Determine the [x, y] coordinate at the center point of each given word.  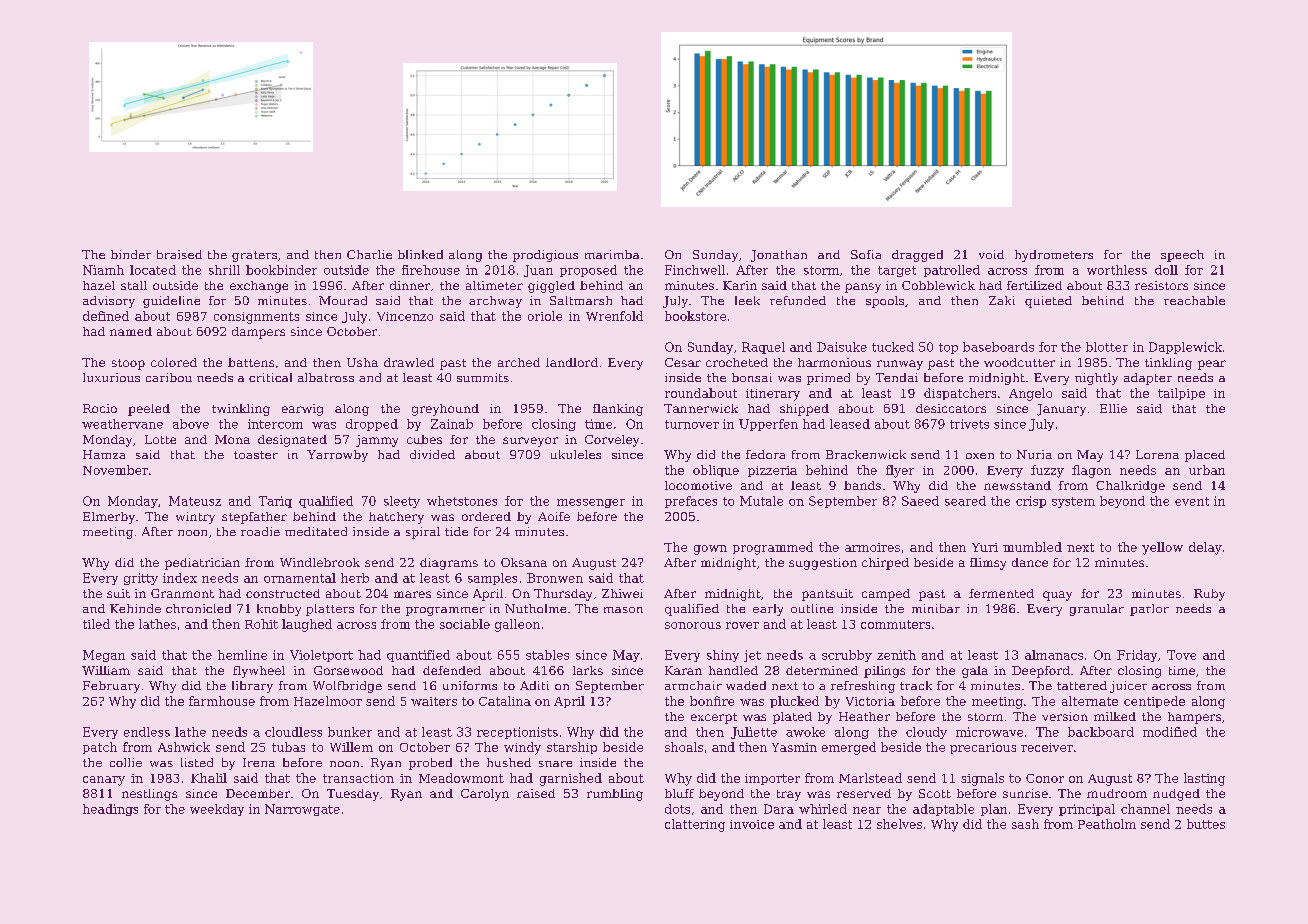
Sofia [866, 254]
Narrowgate [302, 810]
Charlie [369, 254]
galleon [517, 625]
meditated [316, 531]
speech [1182, 256]
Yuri [985, 547]
